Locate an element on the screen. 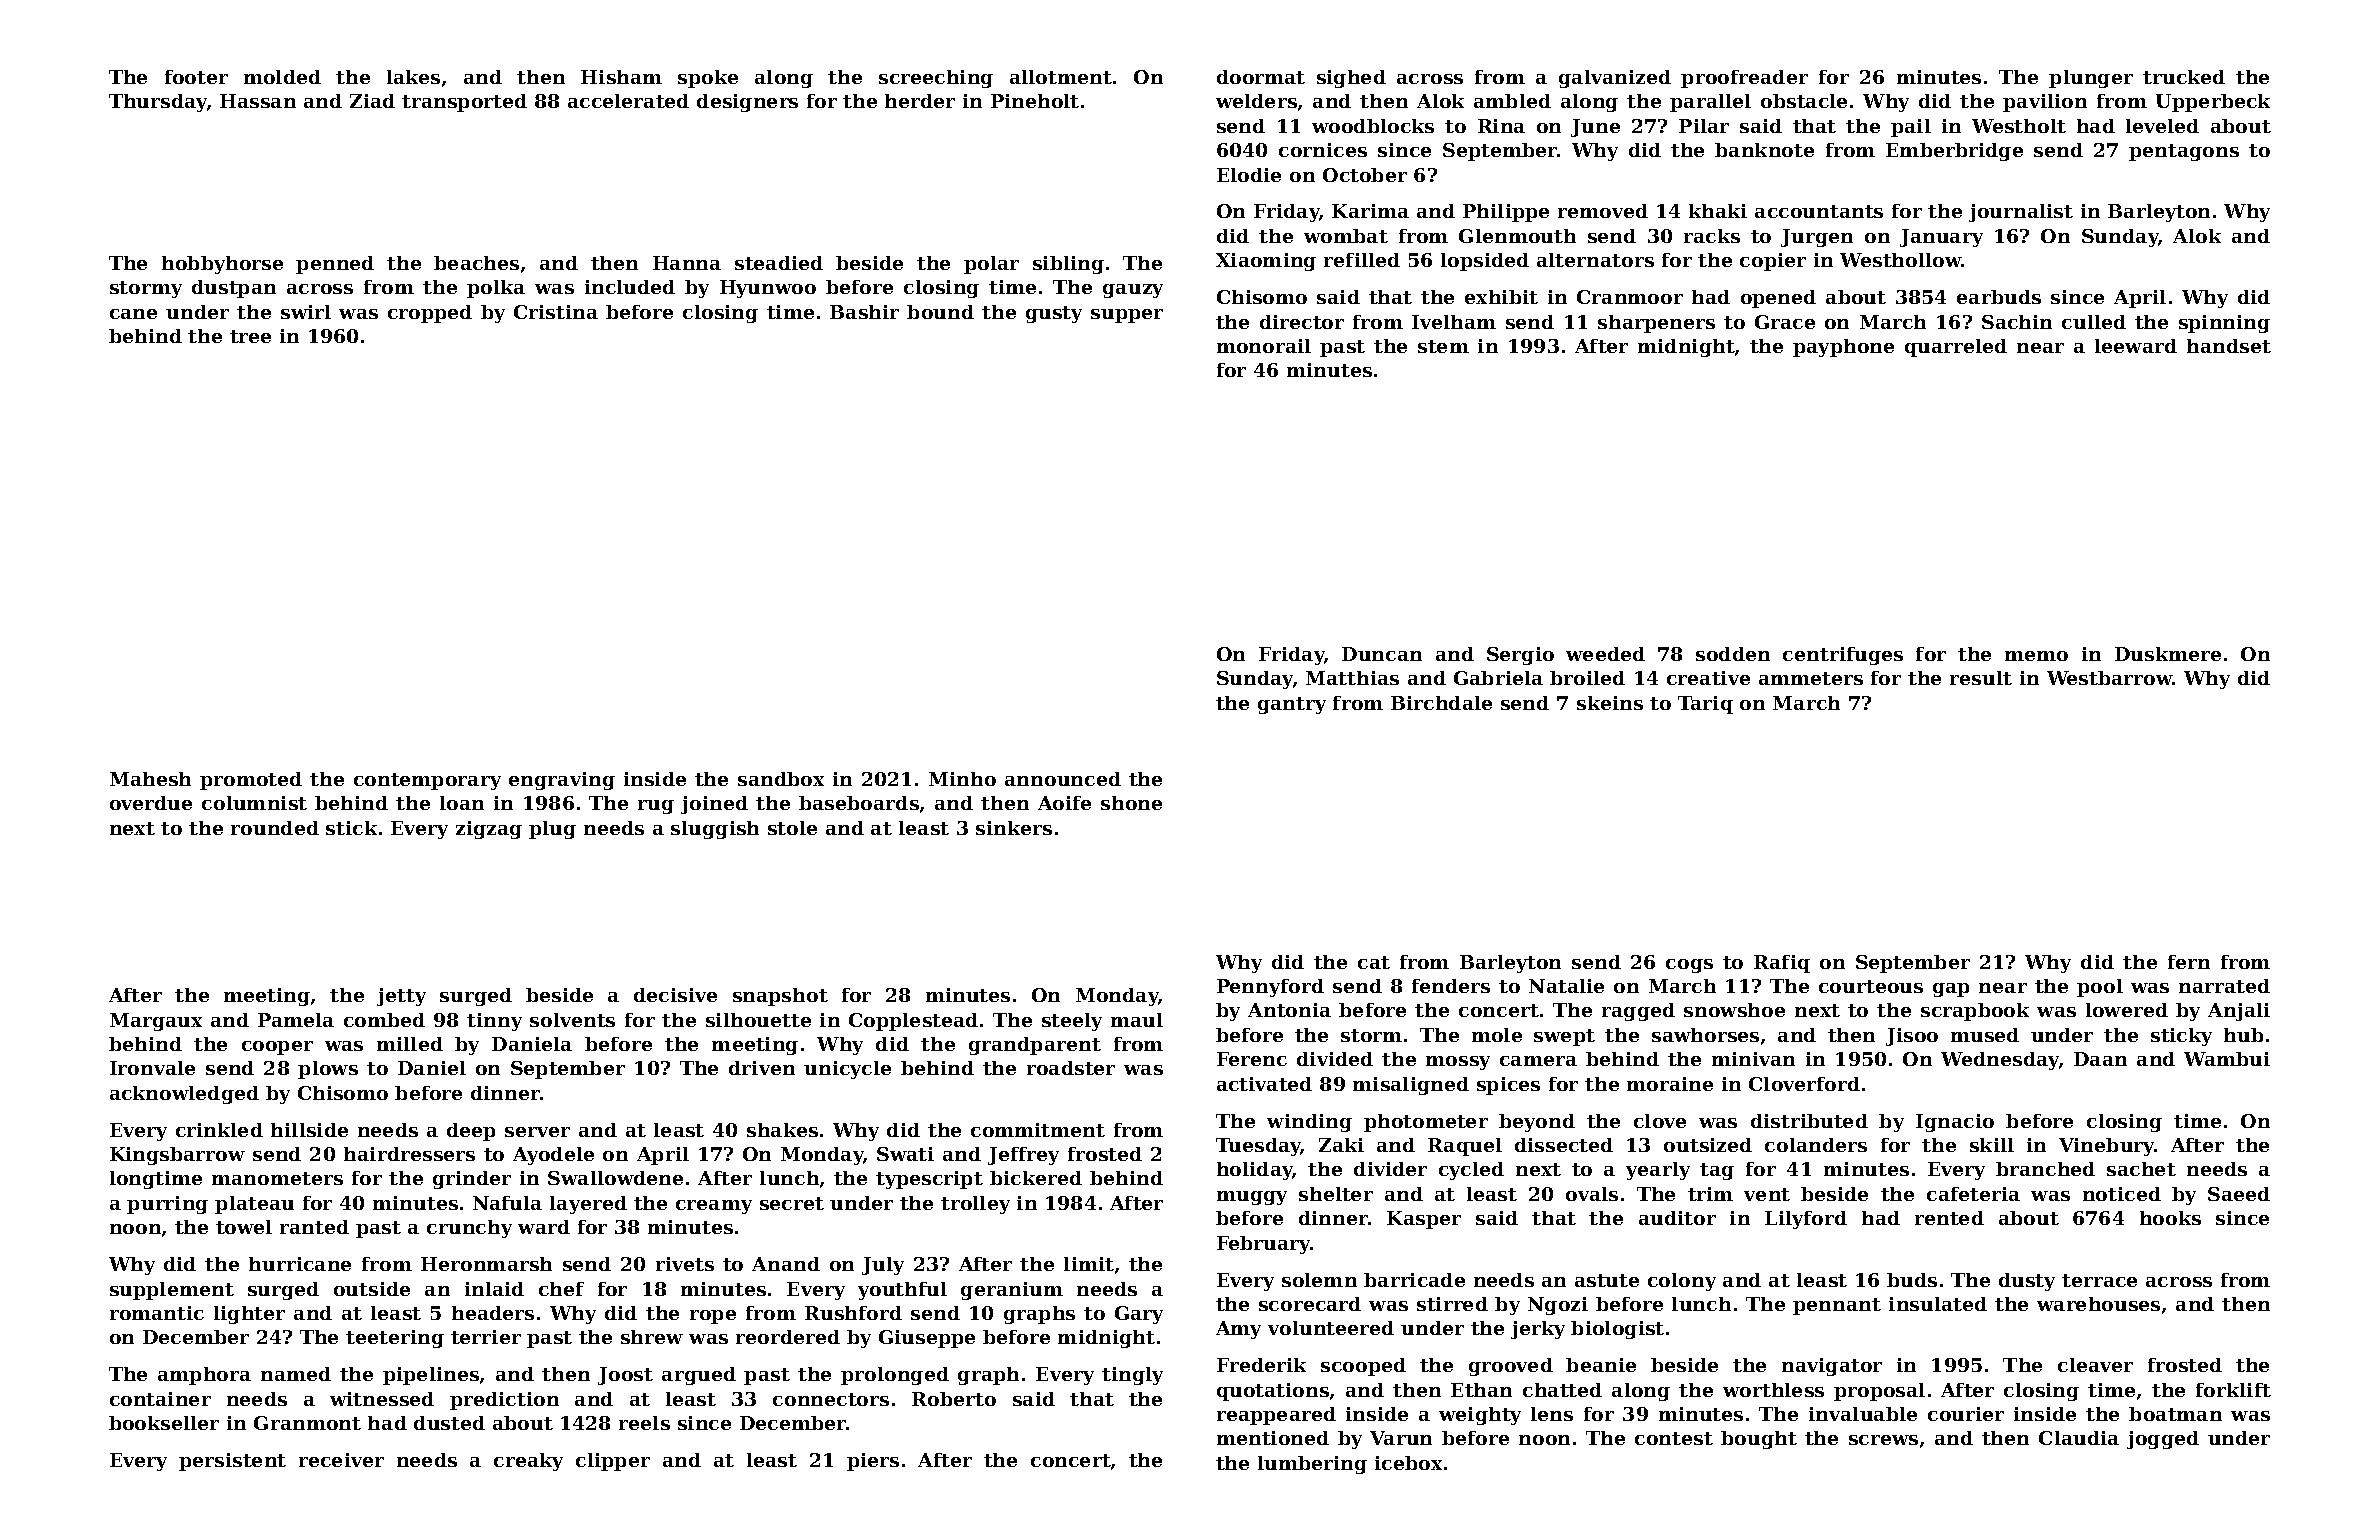 The image size is (2380, 1540). piers is located at coordinates (873, 1462).
